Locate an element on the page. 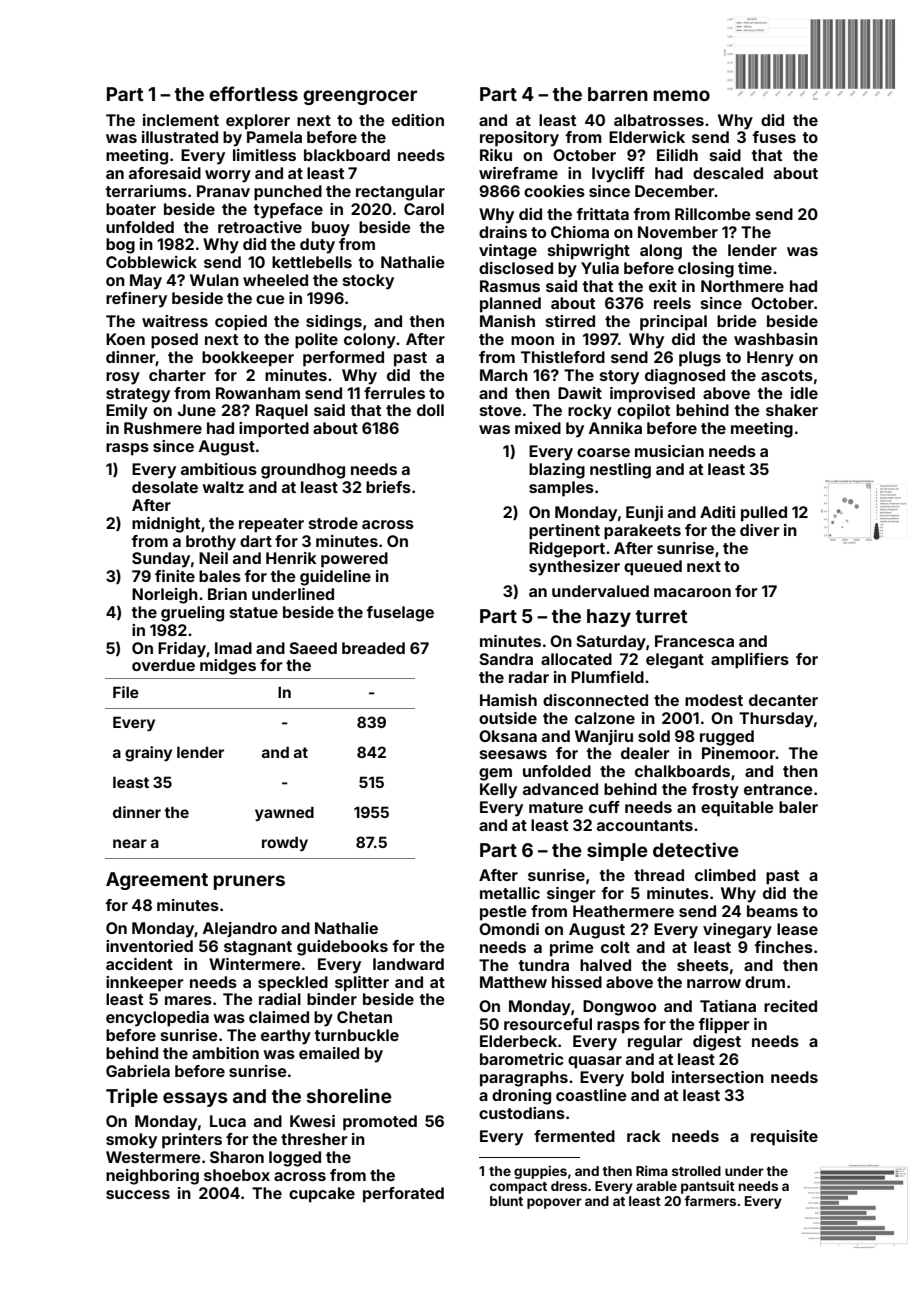 The width and height of the page is (924, 1308). worry is located at coordinates (228, 176).
